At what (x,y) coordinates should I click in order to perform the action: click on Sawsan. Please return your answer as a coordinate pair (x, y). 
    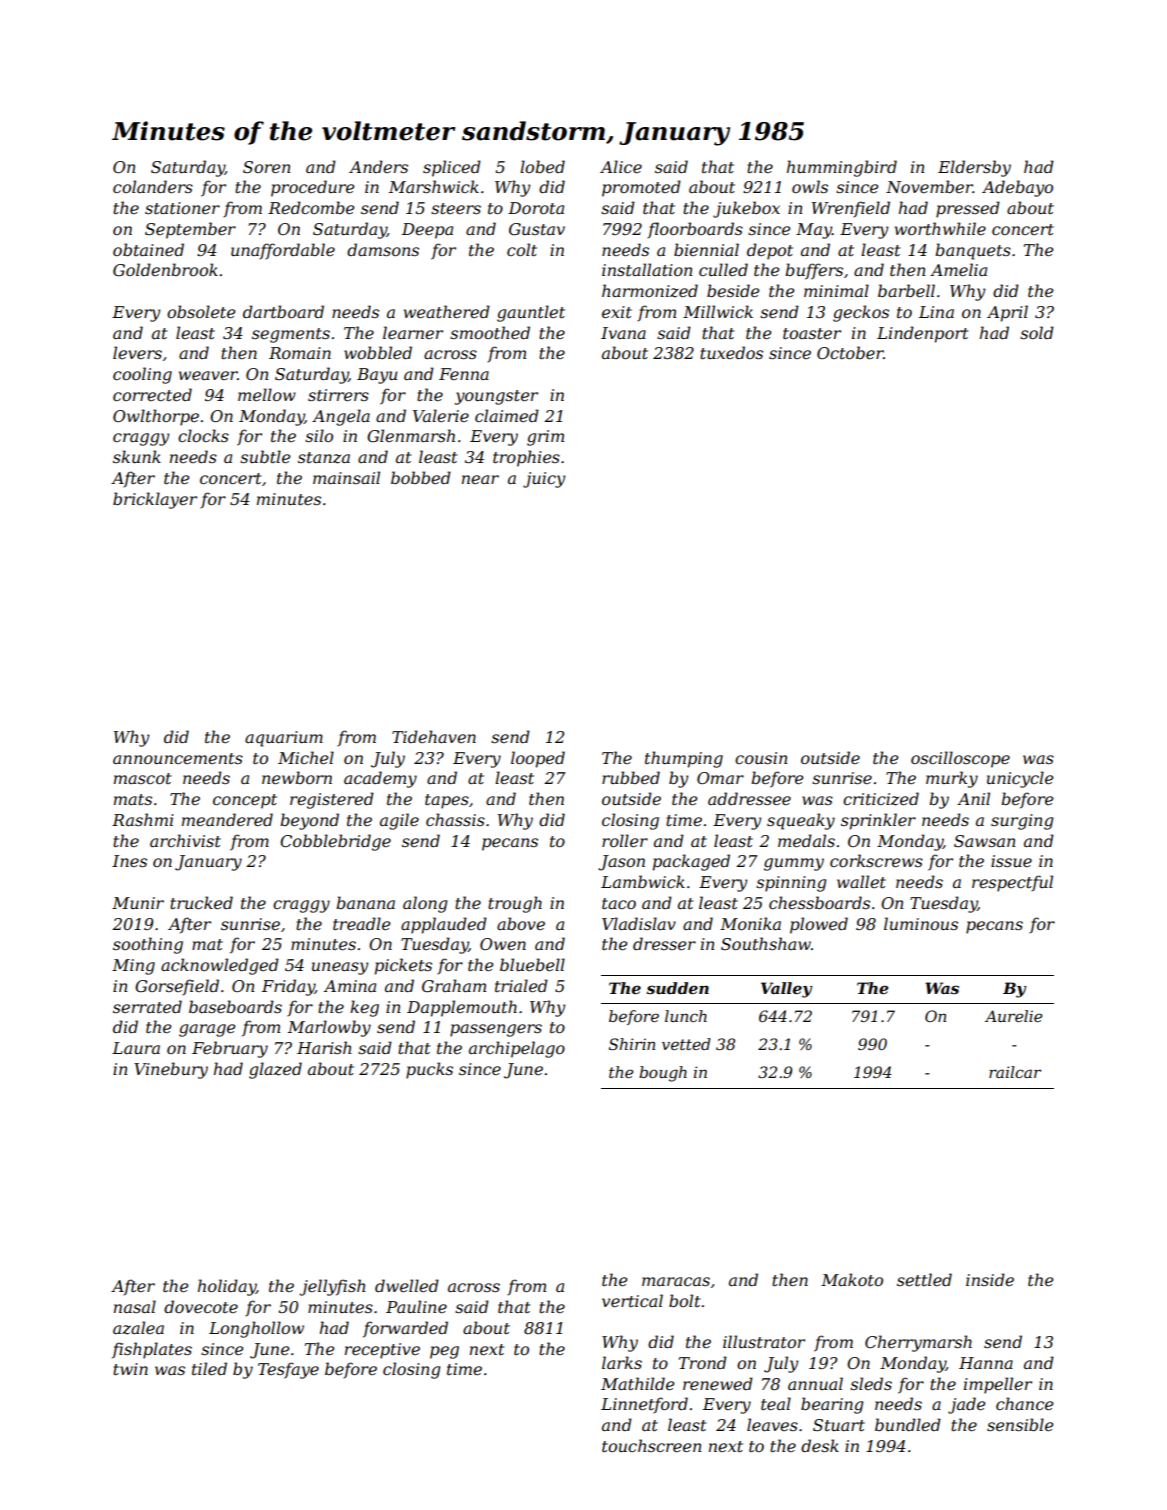
    Looking at the image, I should click on (985, 841).
